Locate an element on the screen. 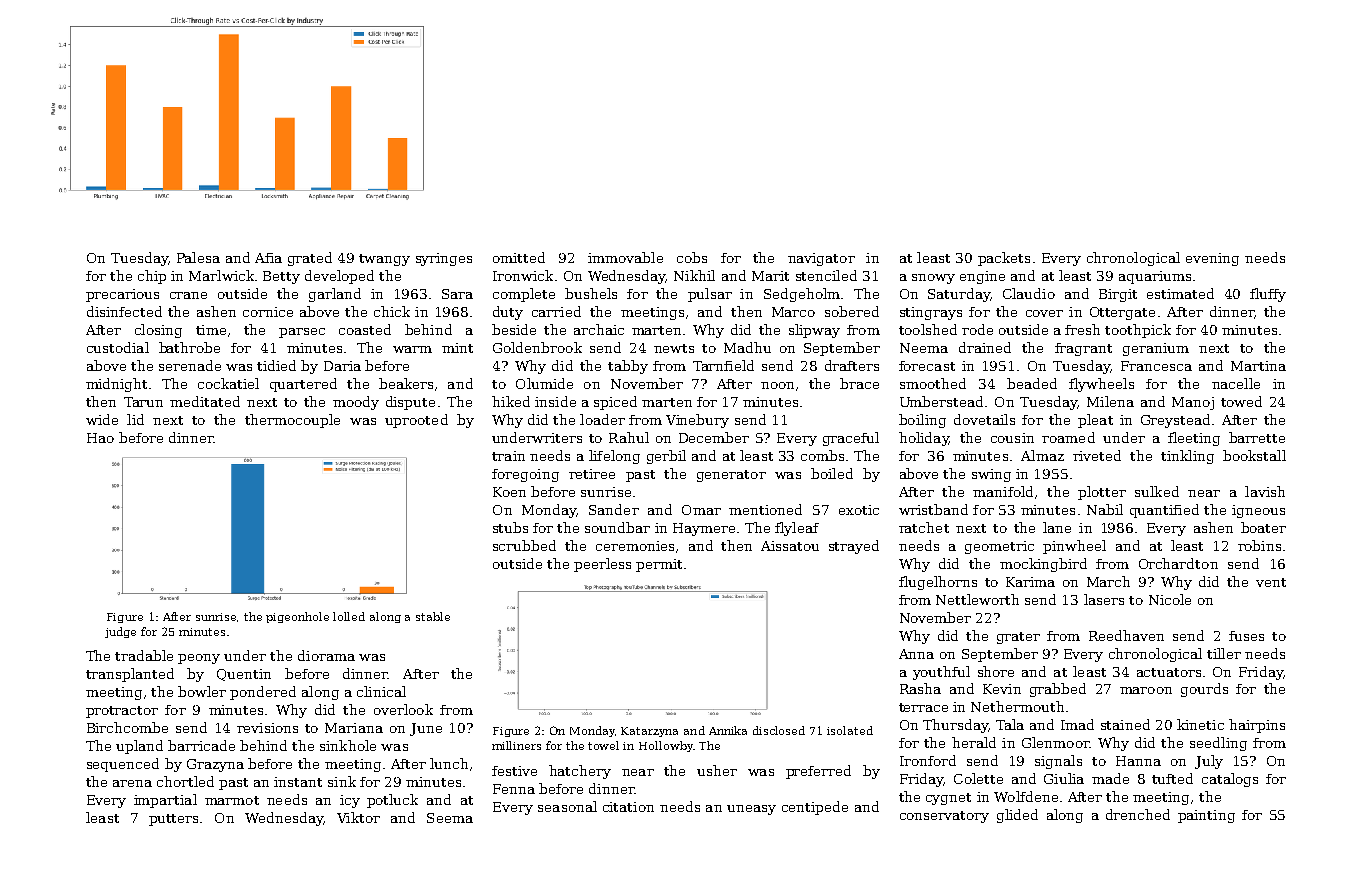  isolated is located at coordinates (850, 730).
